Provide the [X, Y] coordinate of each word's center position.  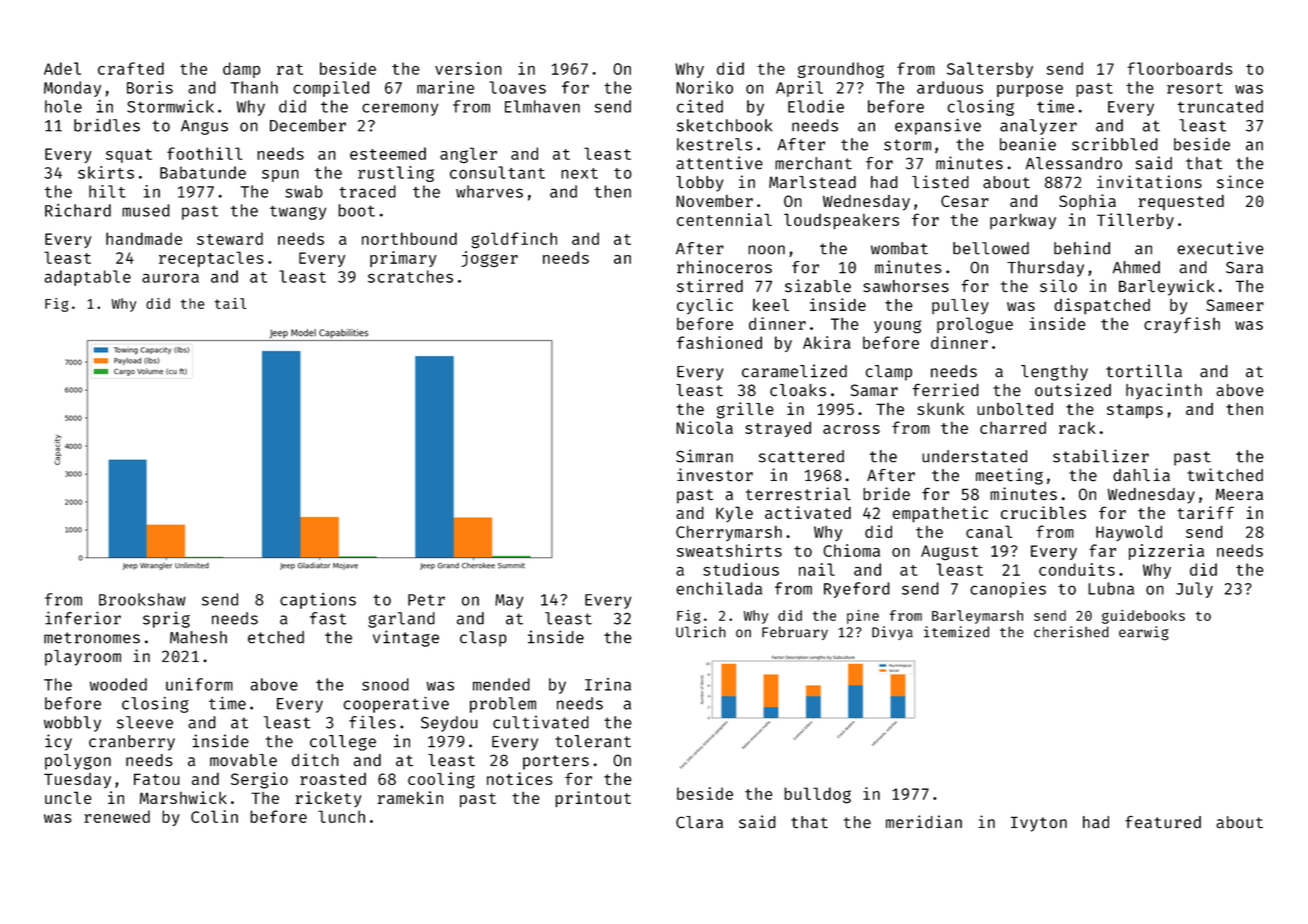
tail [230, 303]
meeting [1009, 476]
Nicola [704, 427]
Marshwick [183, 797]
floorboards [1180, 68]
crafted [131, 68]
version [468, 68]
